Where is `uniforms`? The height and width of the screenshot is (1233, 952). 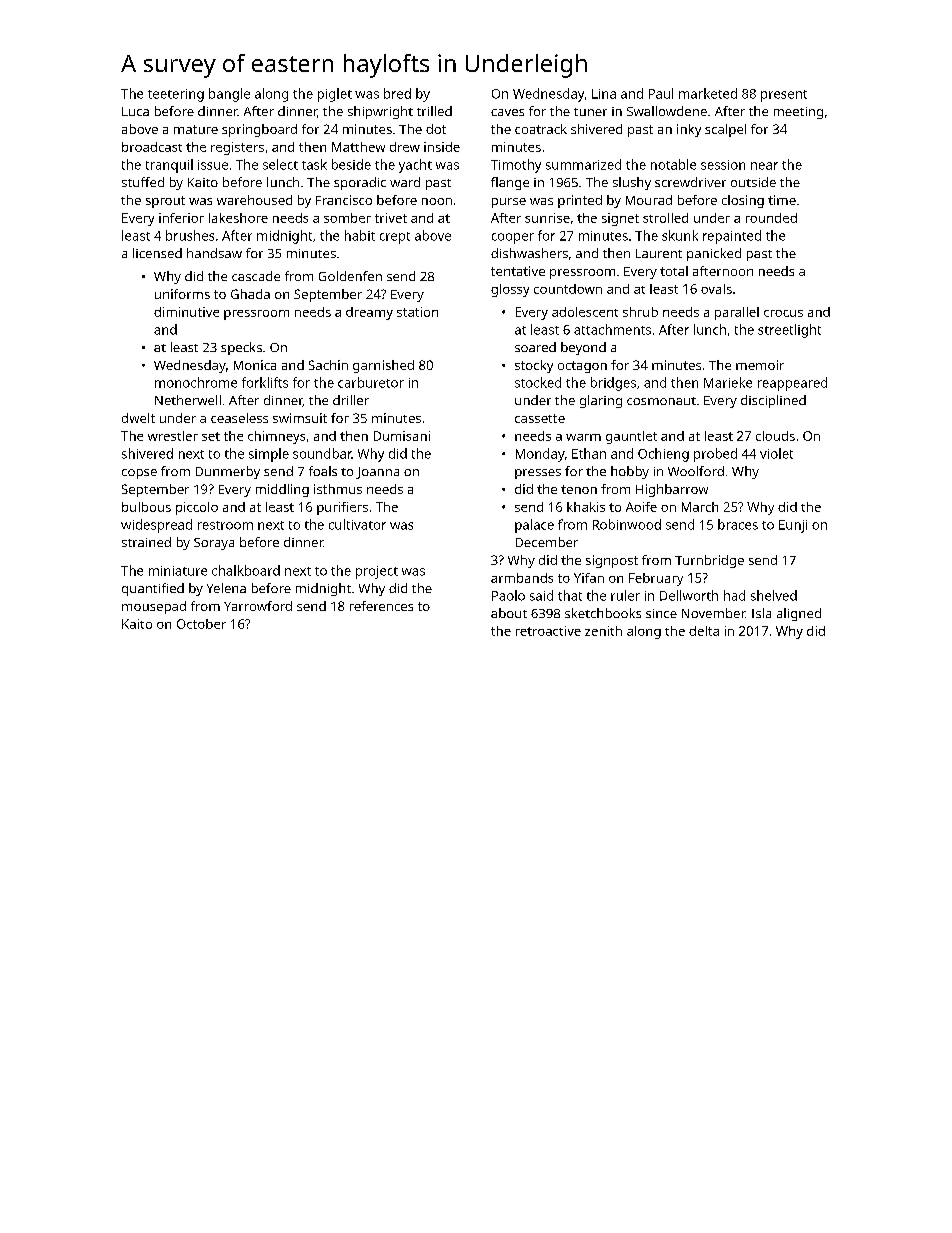 uniforms is located at coordinates (182, 294).
